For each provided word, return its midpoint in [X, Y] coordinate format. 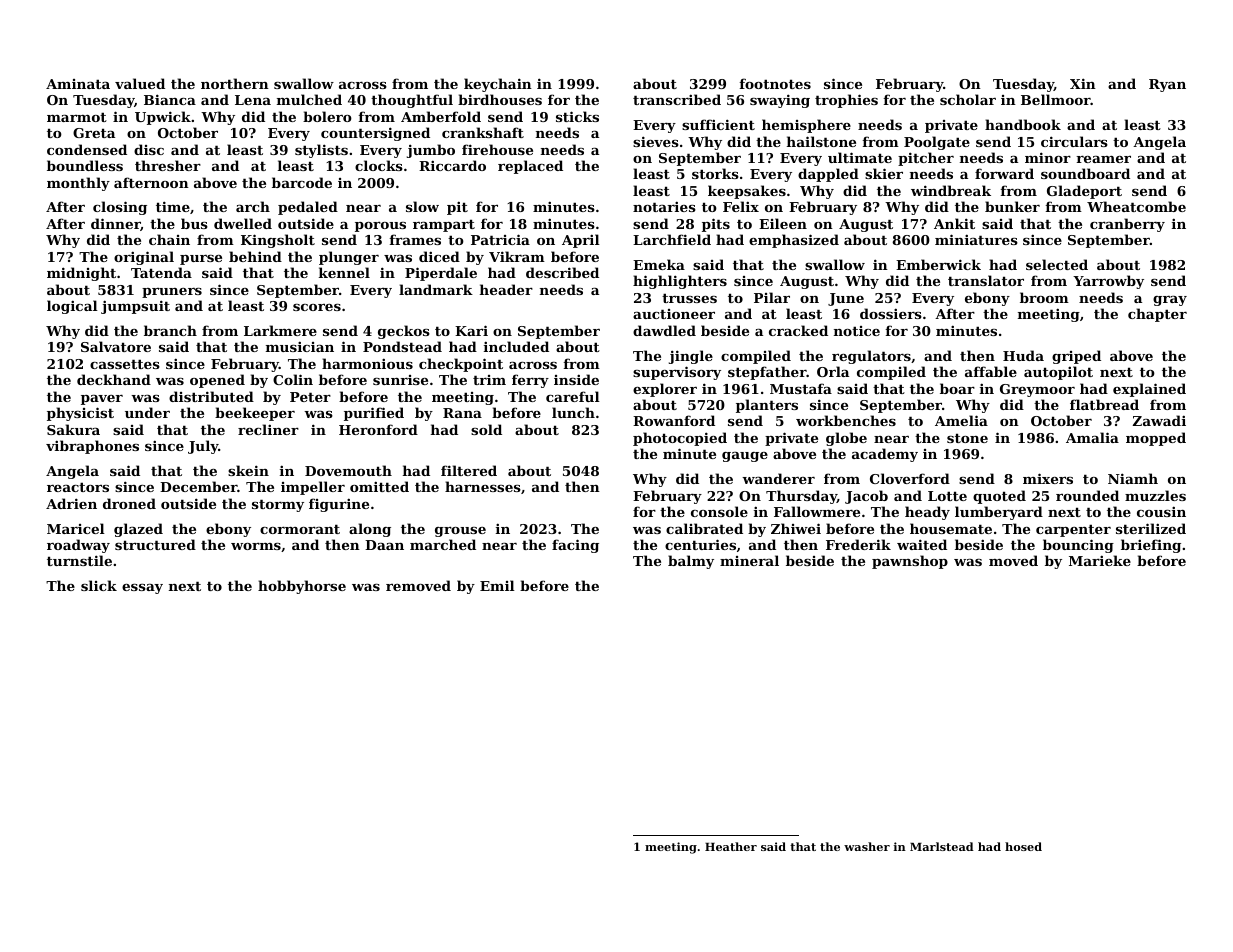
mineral [749, 560]
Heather [731, 846]
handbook [1023, 124]
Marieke [1100, 560]
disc [149, 149]
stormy [278, 505]
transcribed [677, 99]
